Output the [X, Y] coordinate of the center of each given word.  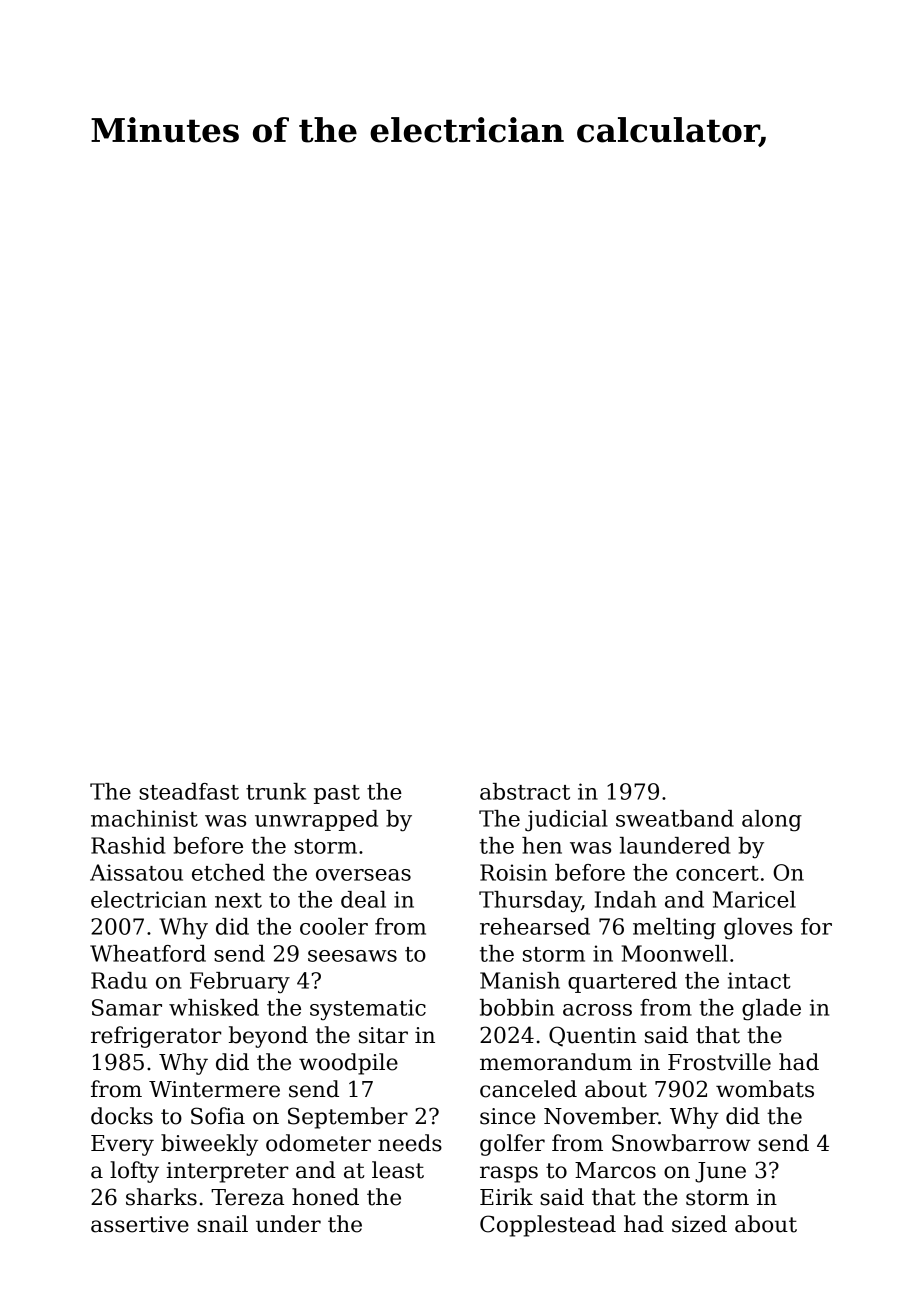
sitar [383, 1035]
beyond [268, 1037]
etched [228, 872]
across [597, 1010]
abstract [525, 791]
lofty [134, 1172]
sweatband [675, 818]
